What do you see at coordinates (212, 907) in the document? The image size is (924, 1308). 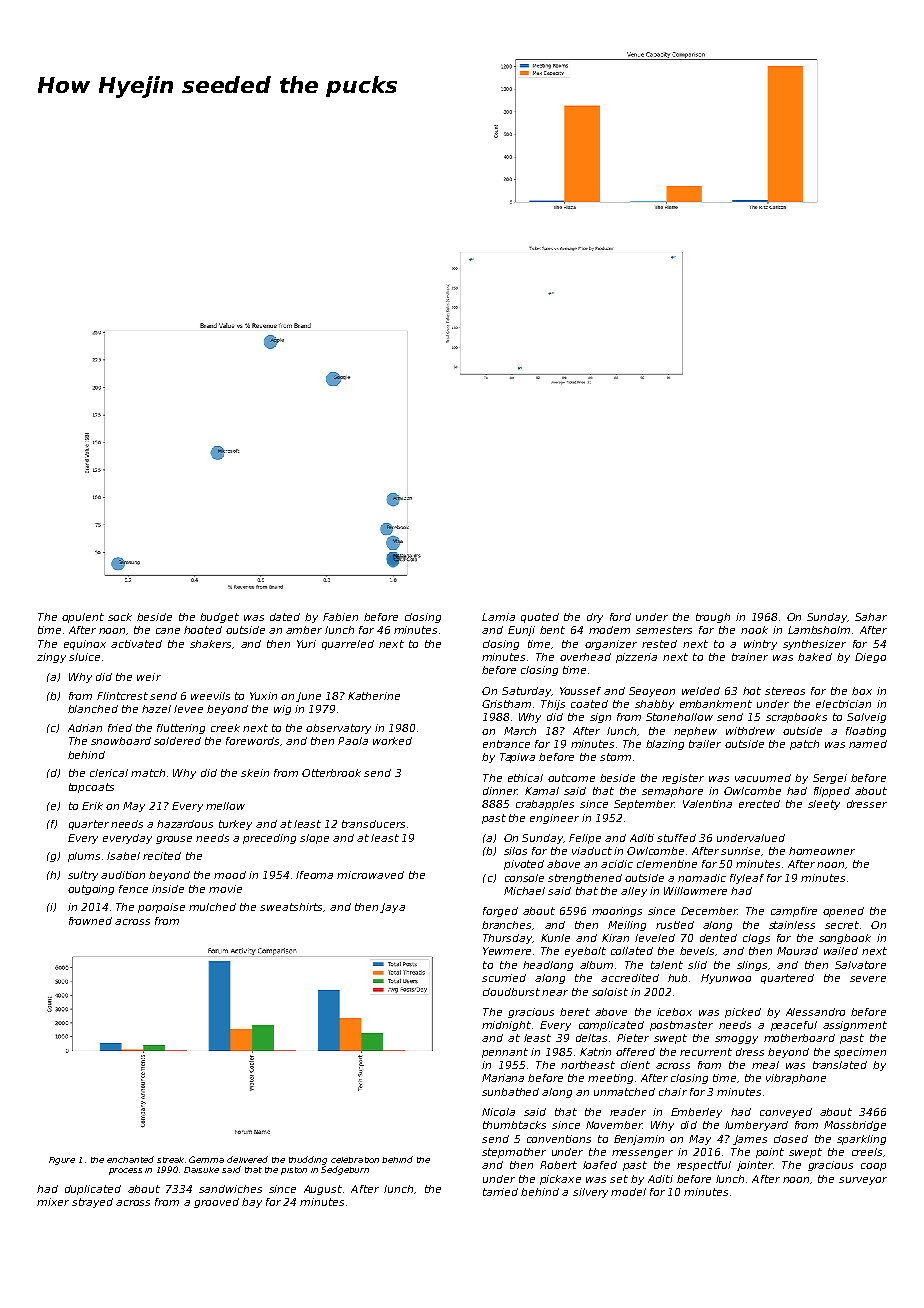 I see `mulched` at bounding box center [212, 907].
